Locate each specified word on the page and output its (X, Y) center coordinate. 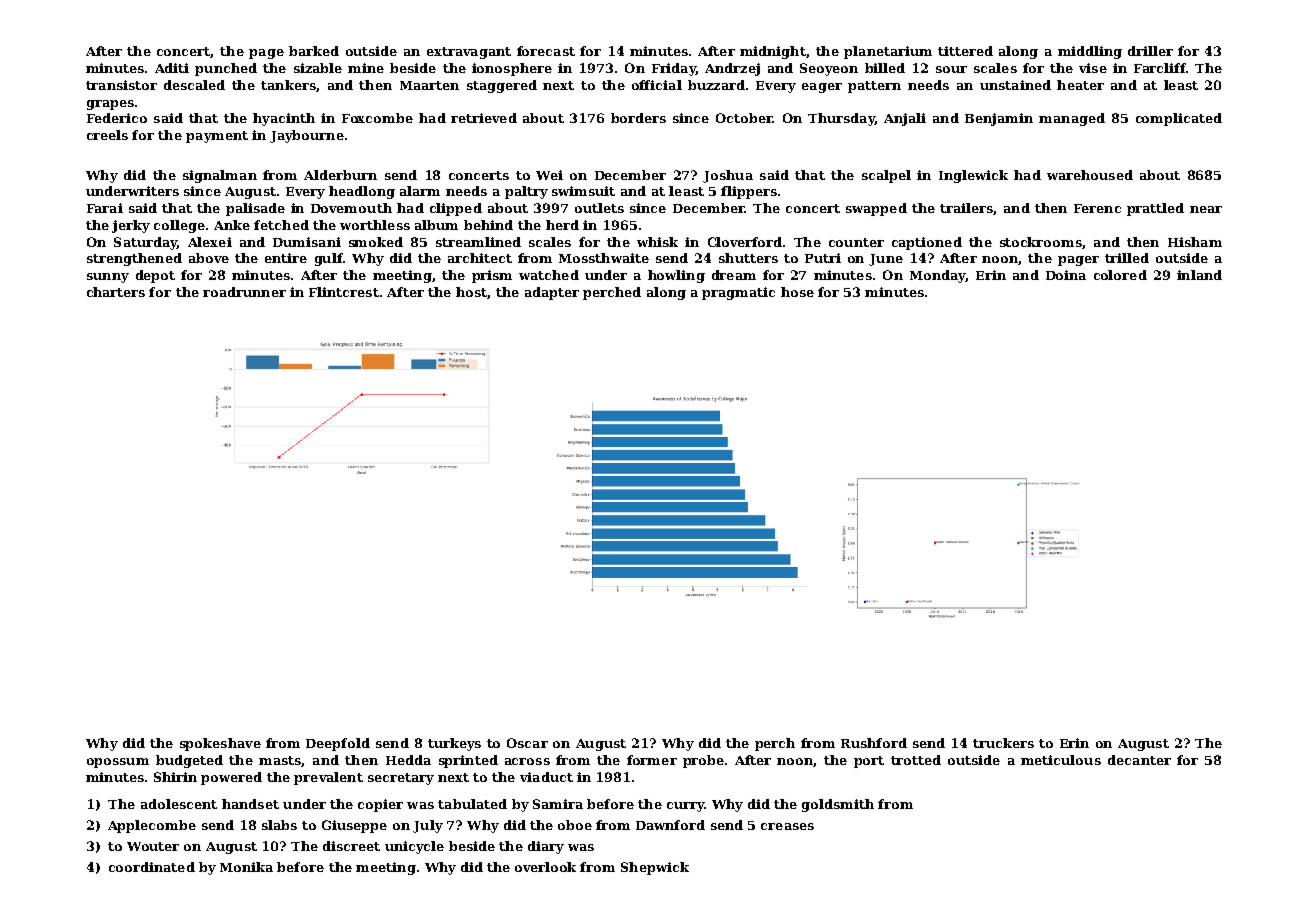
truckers (1003, 743)
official (657, 85)
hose (797, 292)
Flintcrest (344, 292)
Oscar (527, 743)
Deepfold (338, 744)
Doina (1066, 275)
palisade (255, 209)
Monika (246, 867)
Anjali (905, 119)
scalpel (886, 176)
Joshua (728, 176)
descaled (194, 85)
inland (1199, 275)
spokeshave (220, 744)
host (471, 292)
